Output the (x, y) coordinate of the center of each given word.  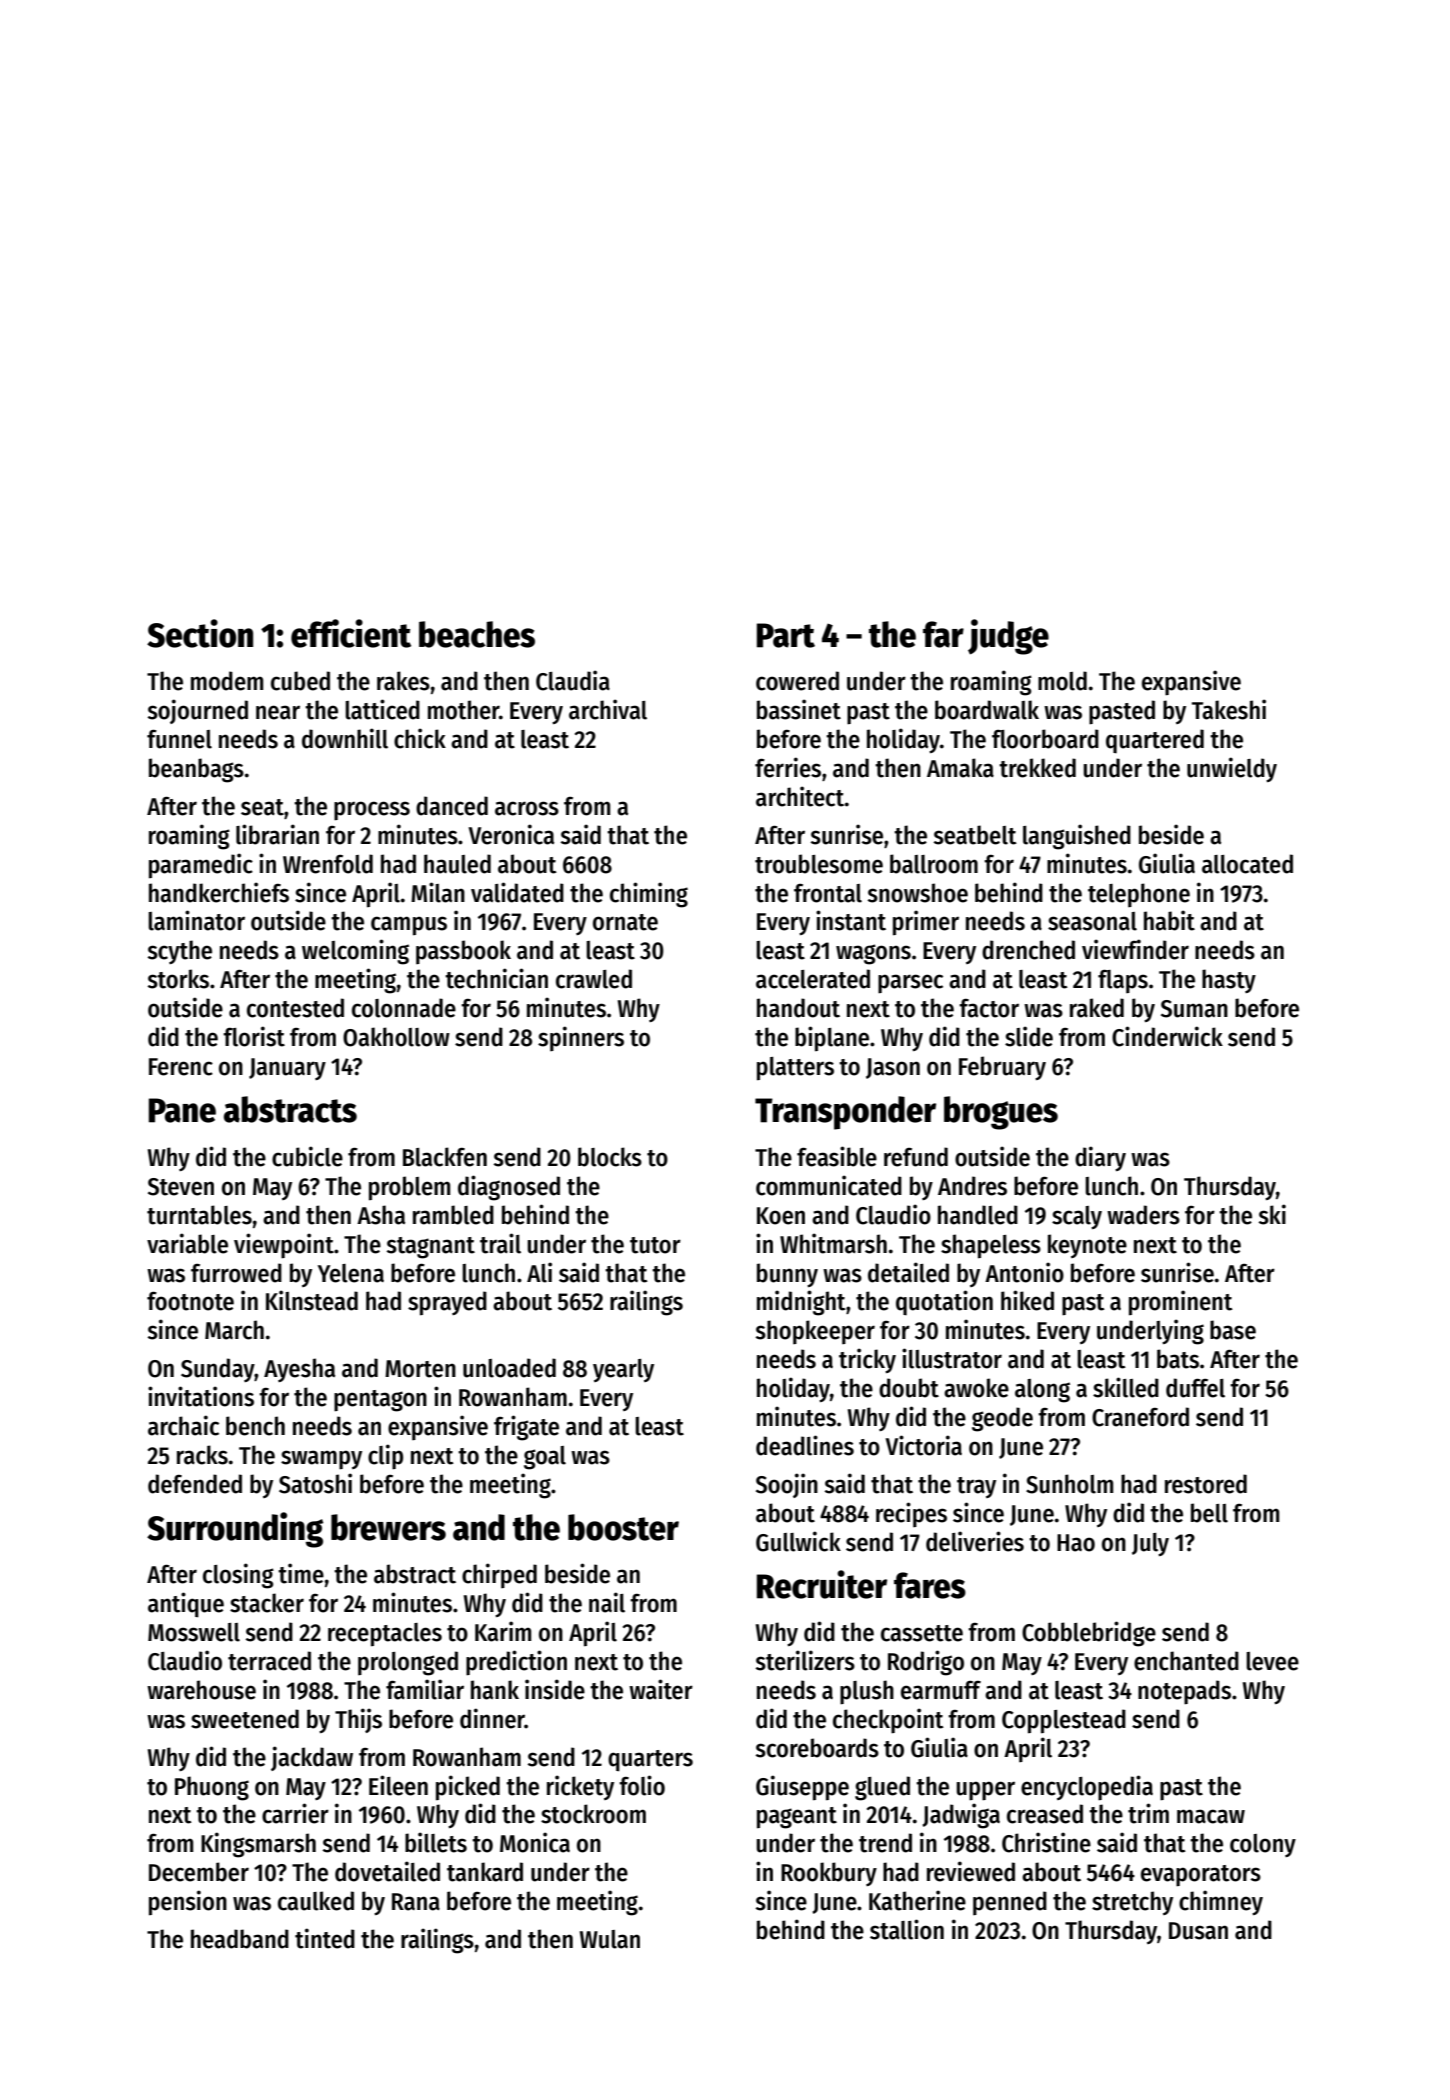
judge (1008, 637)
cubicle (307, 1156)
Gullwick (798, 1541)
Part (786, 635)
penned (1010, 1903)
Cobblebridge (1089, 1634)
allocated (1247, 864)
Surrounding (235, 1530)
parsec (910, 984)
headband (240, 1939)
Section (200, 633)
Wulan (610, 1939)
